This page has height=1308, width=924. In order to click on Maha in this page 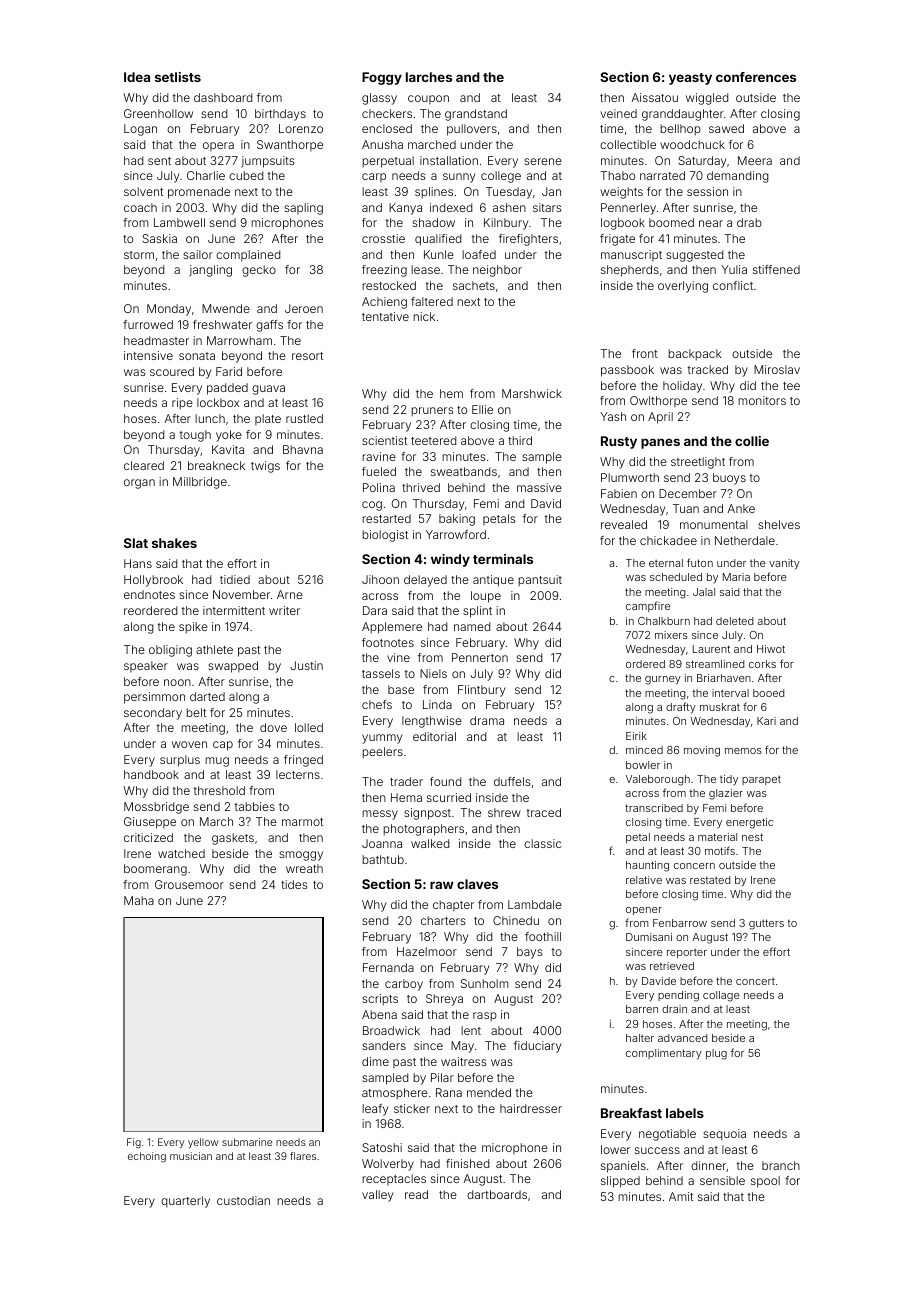, I will do `click(139, 900)`.
